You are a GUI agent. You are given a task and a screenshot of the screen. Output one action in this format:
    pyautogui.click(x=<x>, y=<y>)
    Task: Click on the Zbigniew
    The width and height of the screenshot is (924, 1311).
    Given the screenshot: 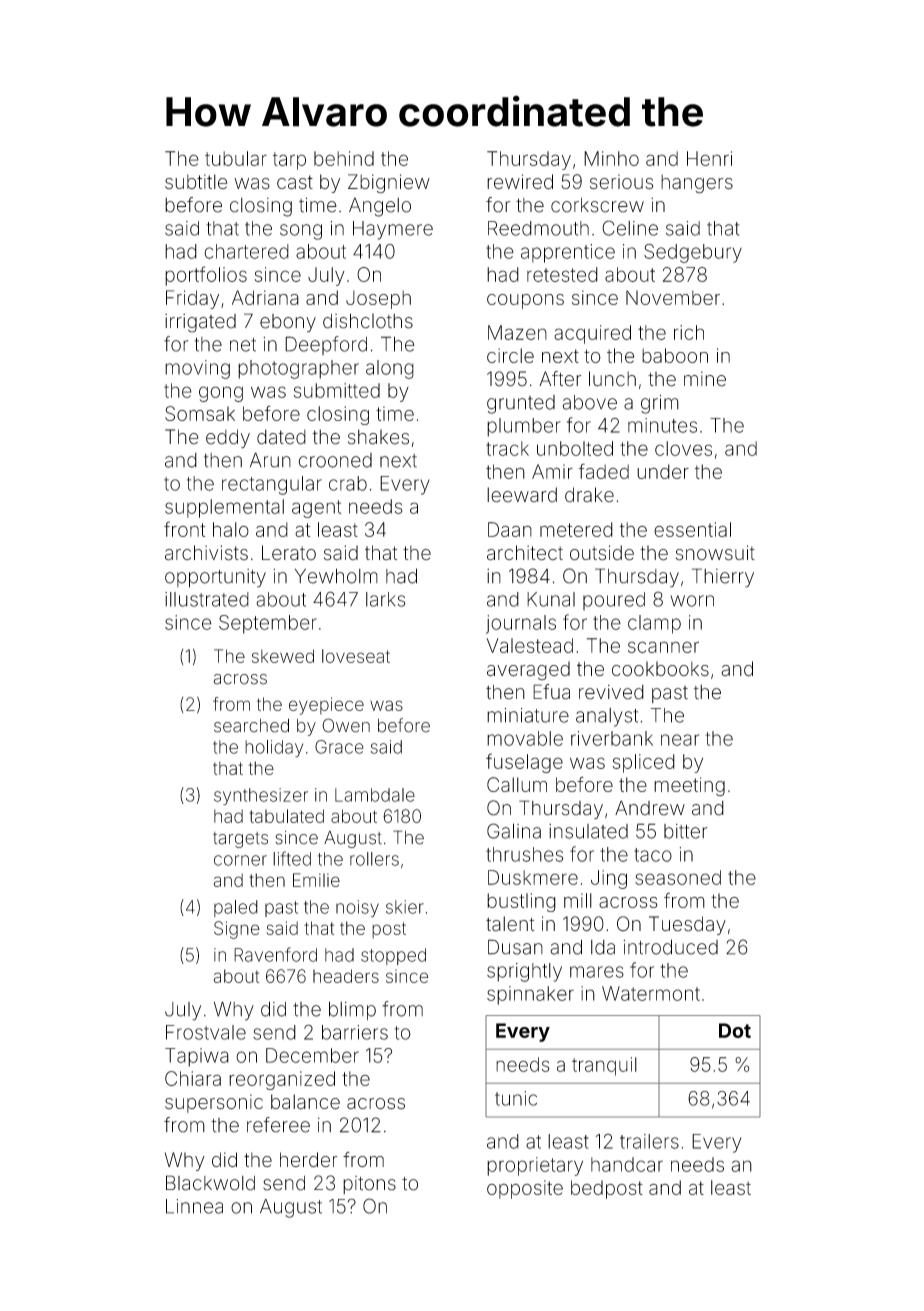 What is the action you would take?
    pyautogui.click(x=389, y=184)
